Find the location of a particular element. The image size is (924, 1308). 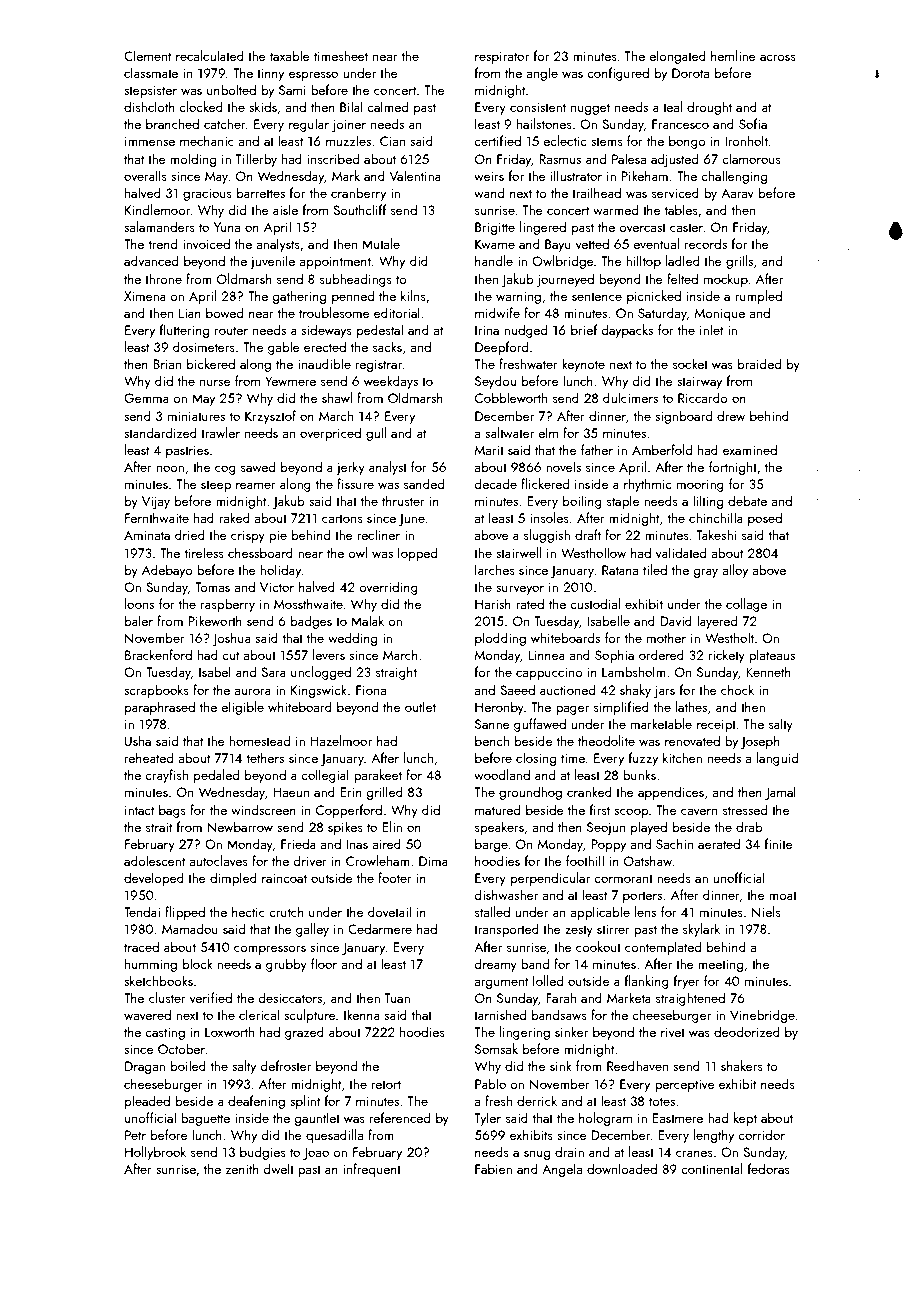

angle is located at coordinates (542, 74).
